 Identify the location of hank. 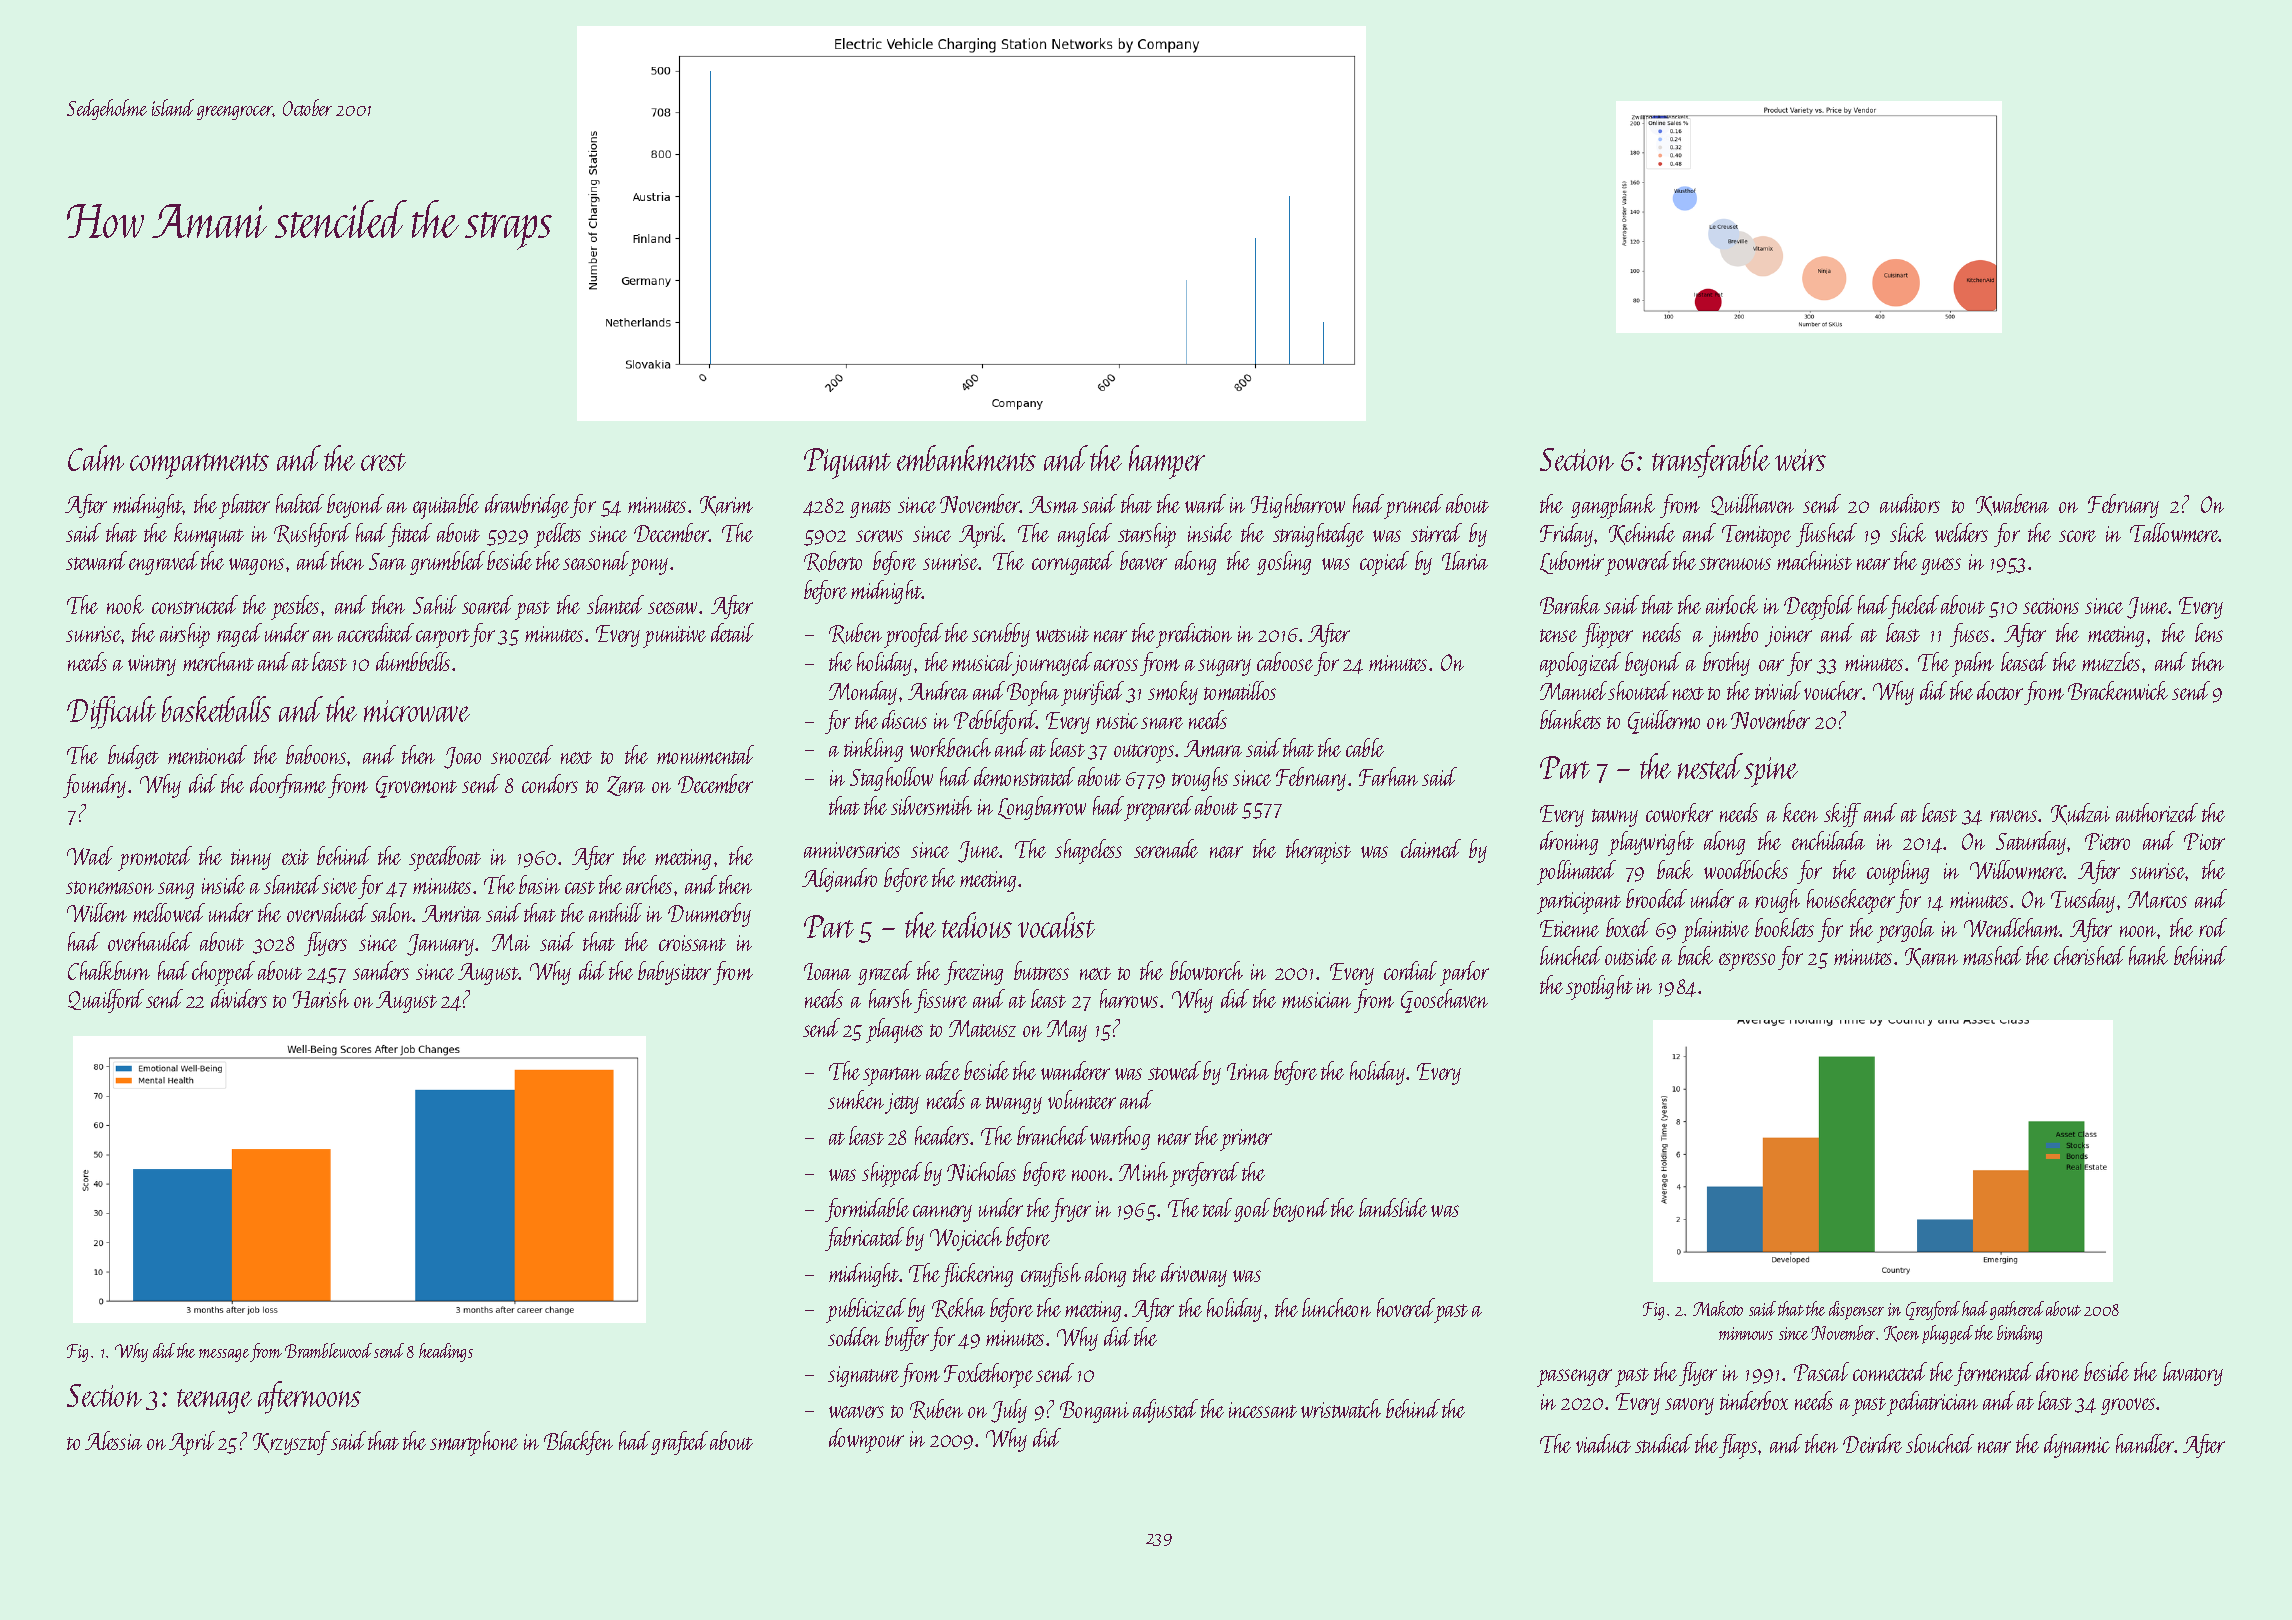
(2148, 955).
